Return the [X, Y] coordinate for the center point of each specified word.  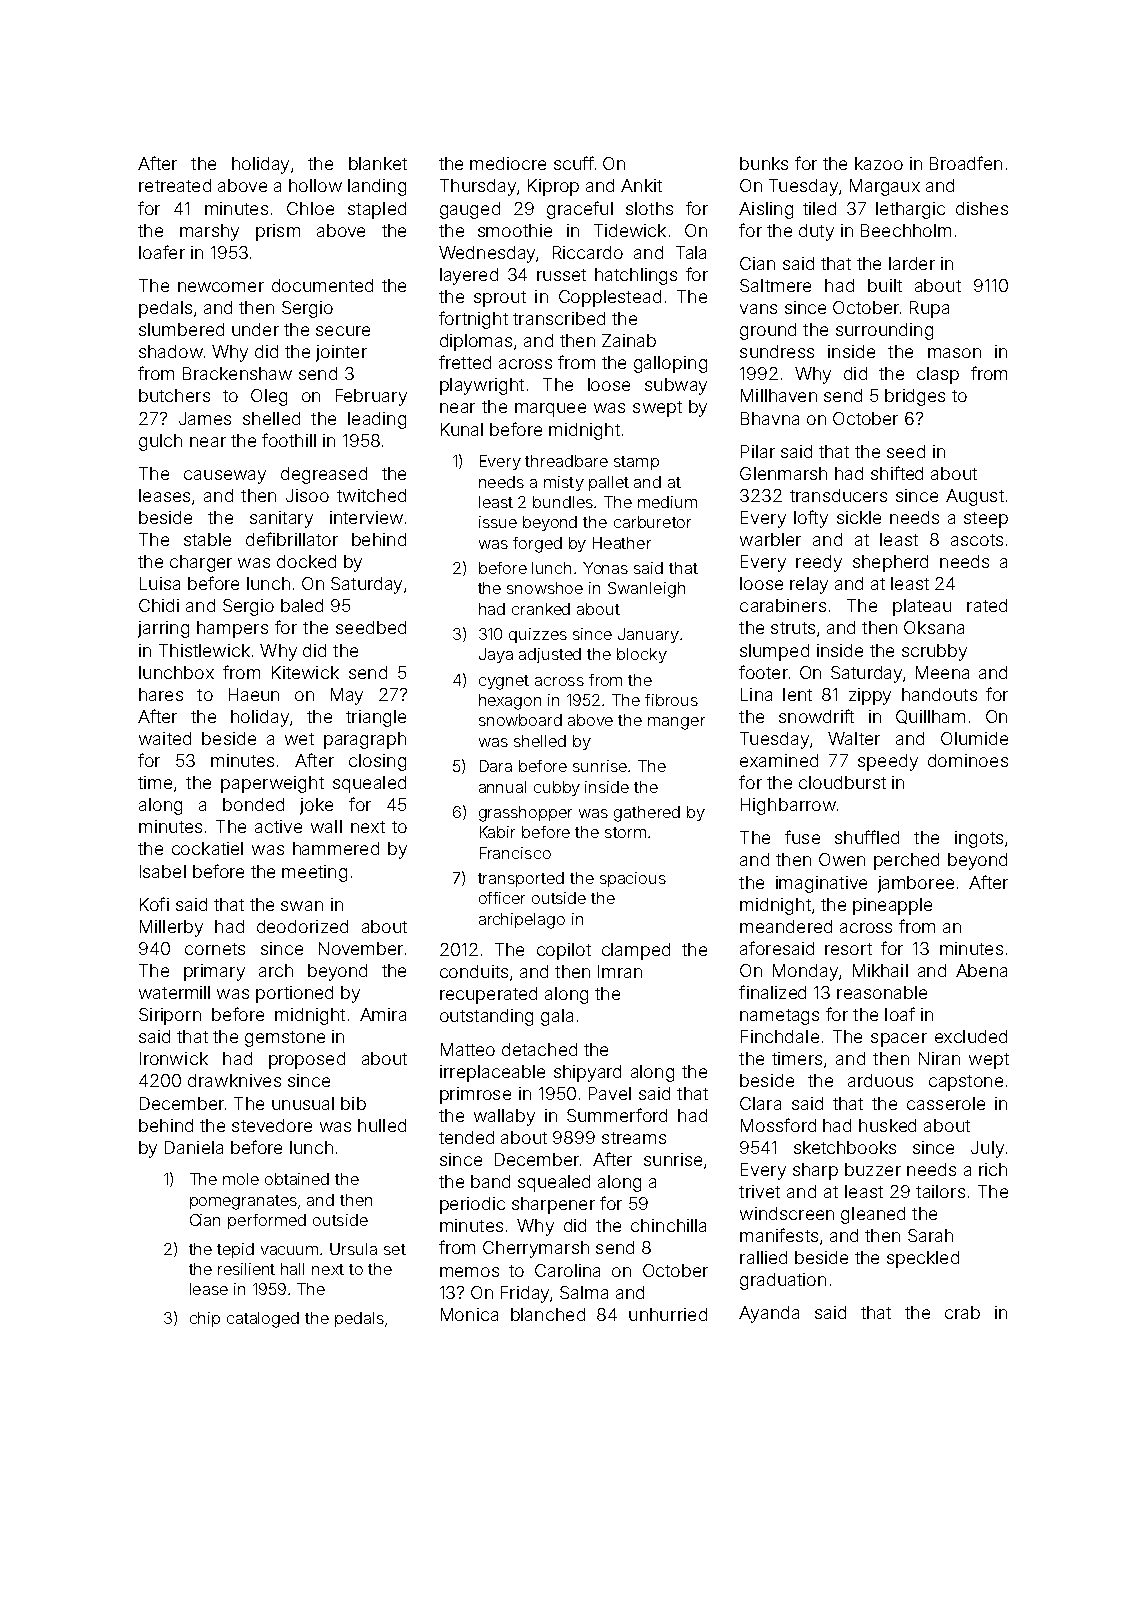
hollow [315, 185]
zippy [870, 696]
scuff [574, 163]
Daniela [194, 1147]
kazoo [879, 163]
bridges [915, 397]
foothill [289, 440]
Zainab [629, 340]
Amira [383, 1014]
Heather [622, 543]
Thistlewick [204, 650]
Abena [981, 970]
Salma [584, 1292]
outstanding [486, 1017]
